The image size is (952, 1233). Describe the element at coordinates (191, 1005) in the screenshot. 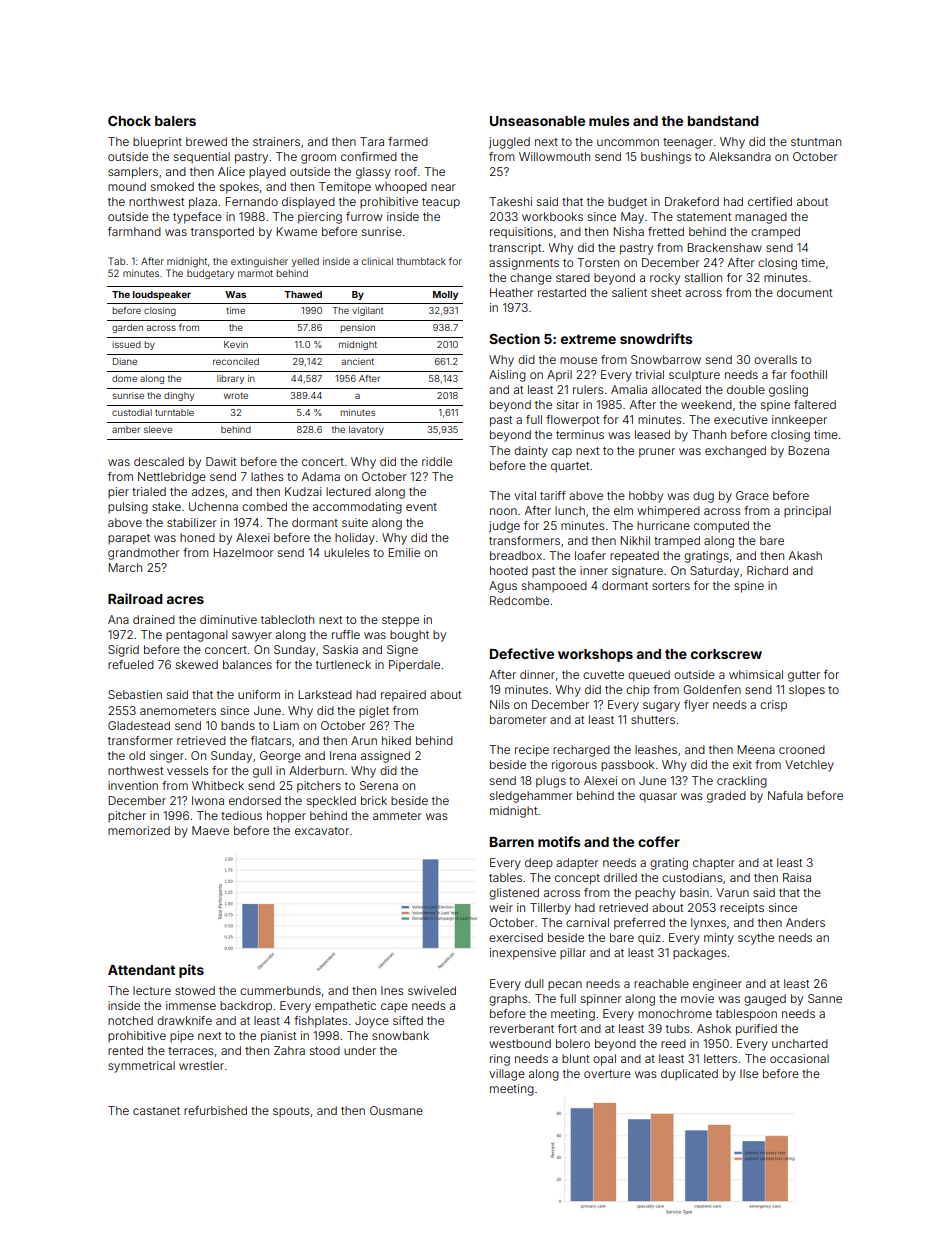

I see `immense` at that location.
